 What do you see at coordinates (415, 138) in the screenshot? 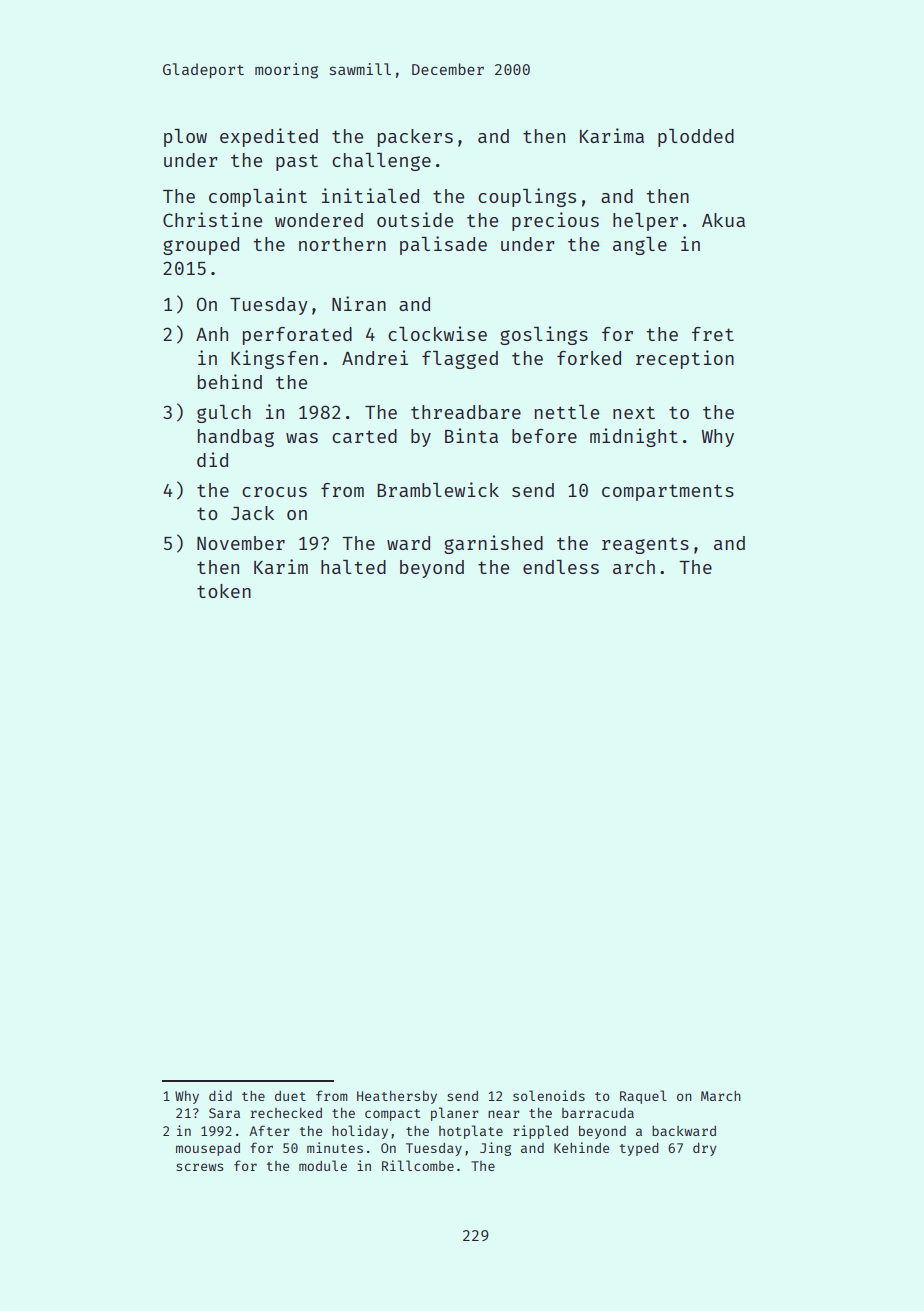
I see `packers` at bounding box center [415, 138].
